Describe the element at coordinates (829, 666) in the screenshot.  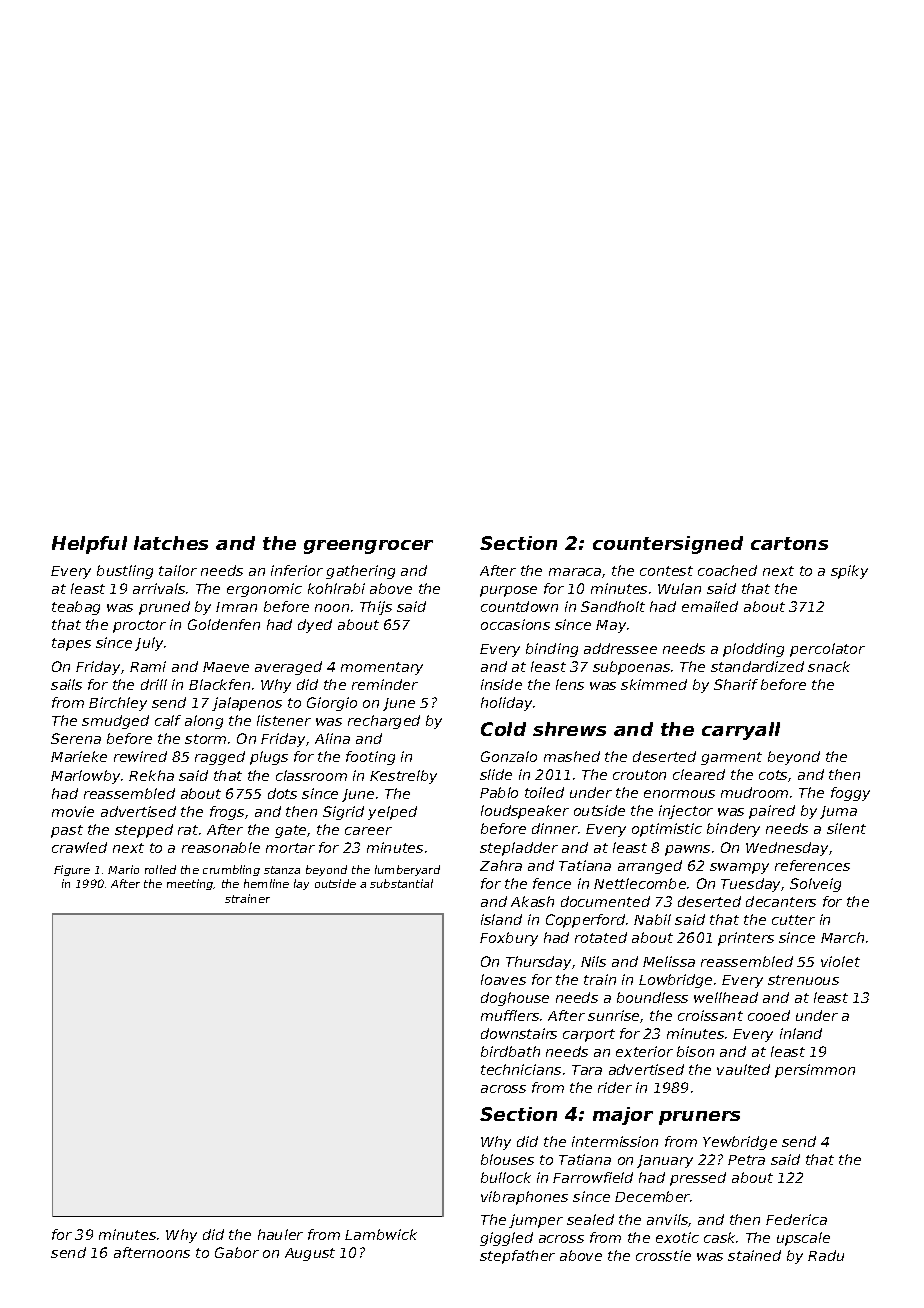
I see `snack` at that location.
